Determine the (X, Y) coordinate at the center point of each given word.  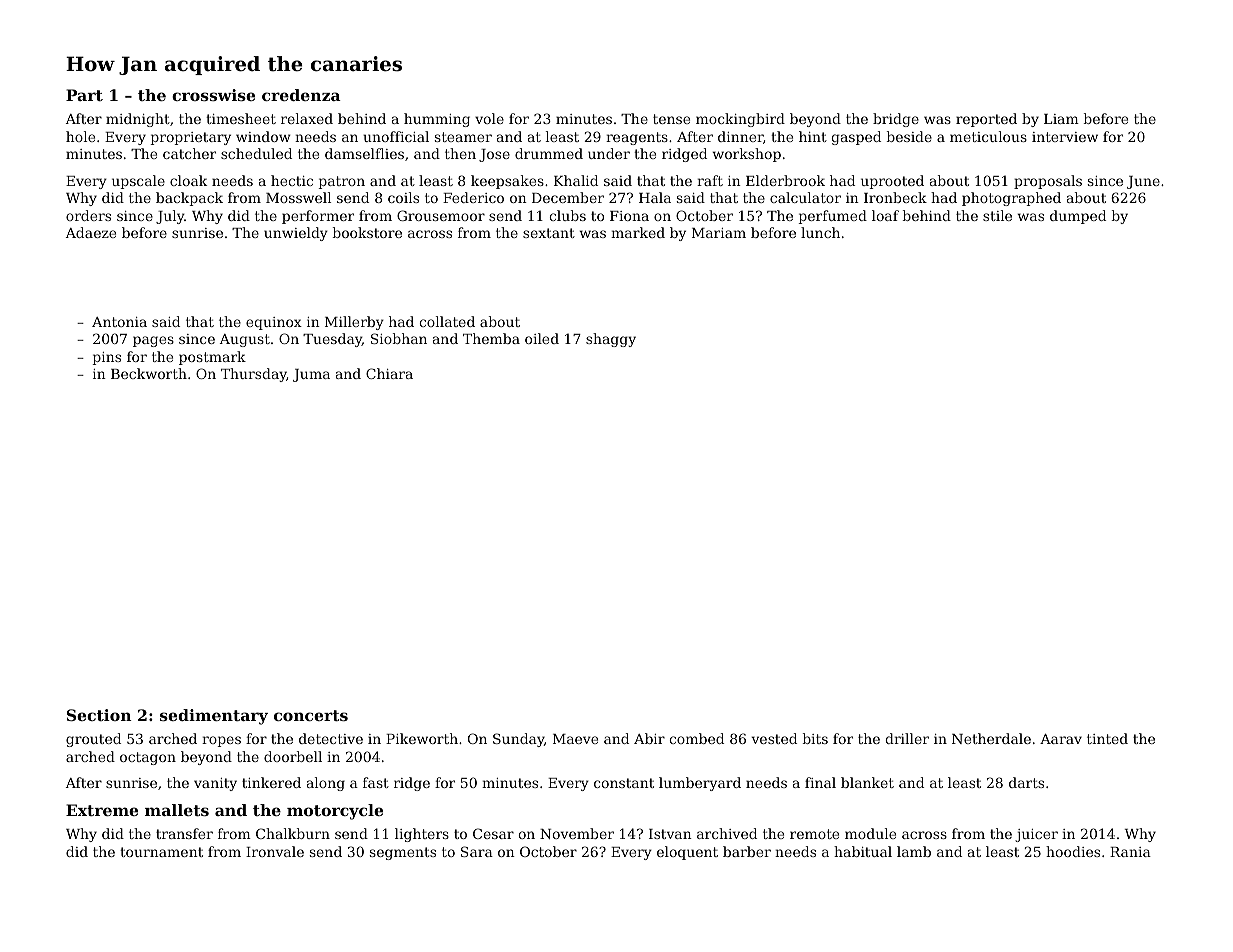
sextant (549, 233)
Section (99, 715)
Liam (1061, 119)
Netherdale (991, 738)
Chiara (389, 373)
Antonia (119, 322)
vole (489, 118)
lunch (820, 232)
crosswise (213, 95)
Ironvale (275, 851)
